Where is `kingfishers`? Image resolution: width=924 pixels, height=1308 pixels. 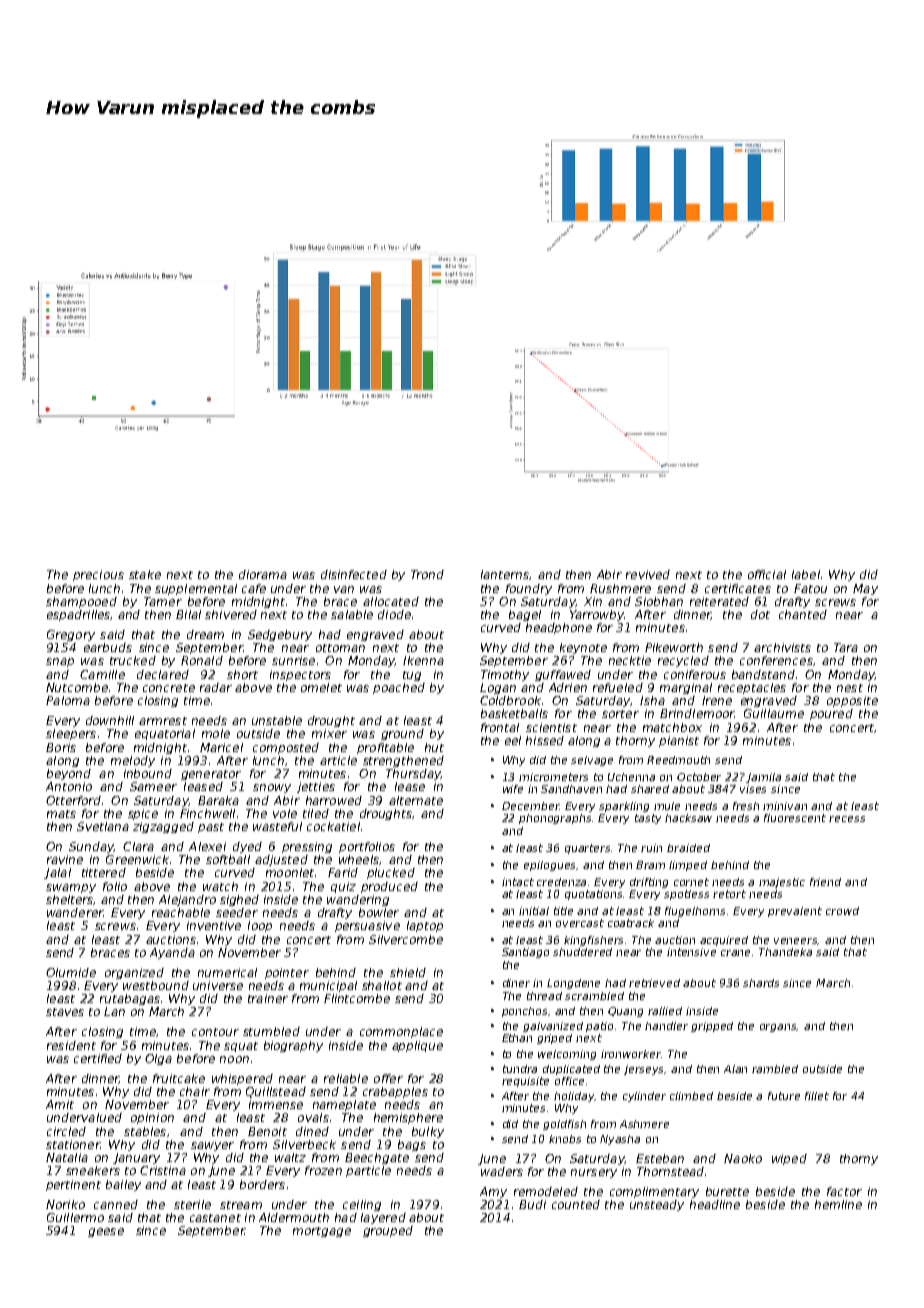
kingfishers is located at coordinates (593, 941).
